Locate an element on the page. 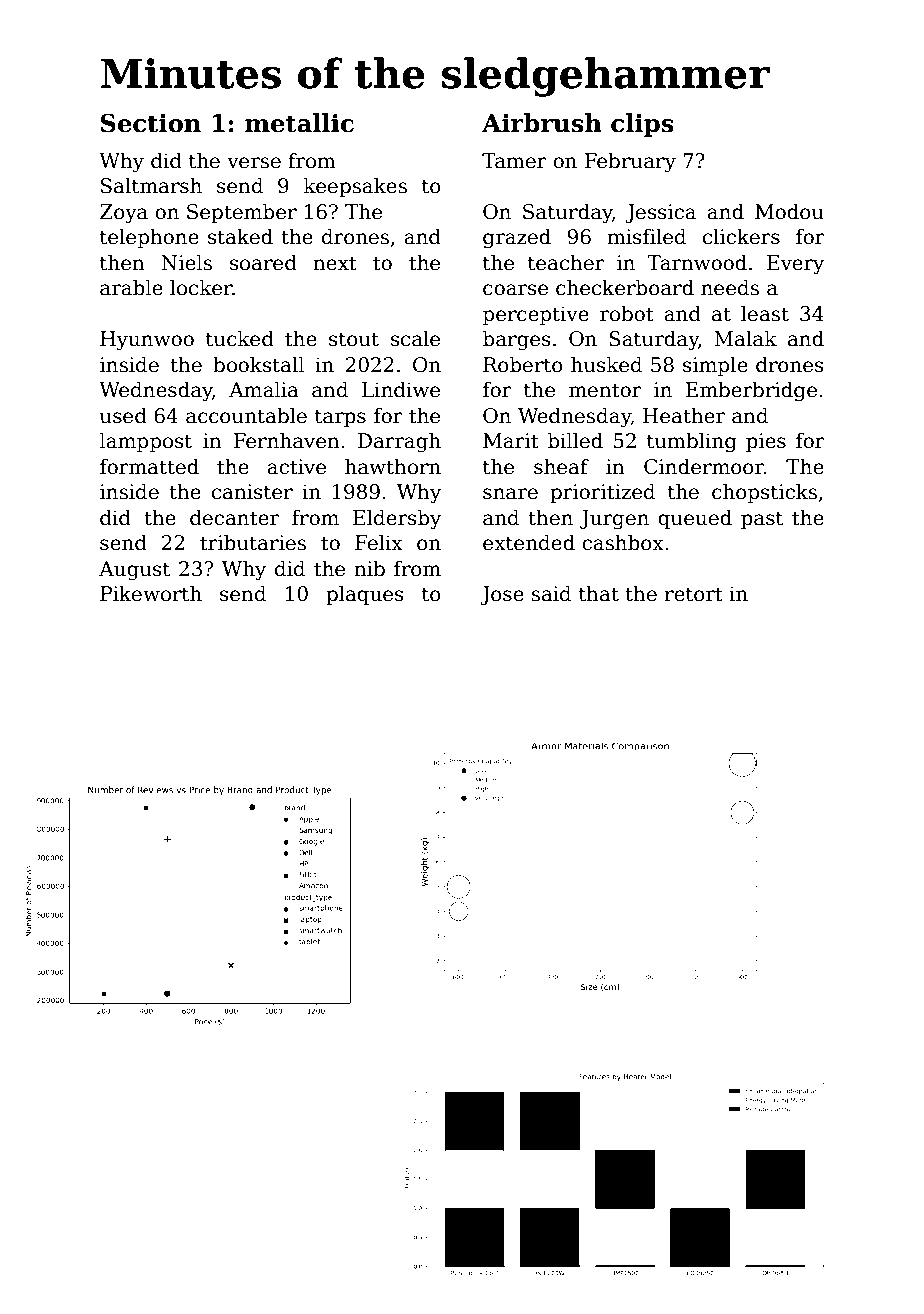 Image resolution: width=924 pixels, height=1314 pixels. Malak is located at coordinates (745, 338).
